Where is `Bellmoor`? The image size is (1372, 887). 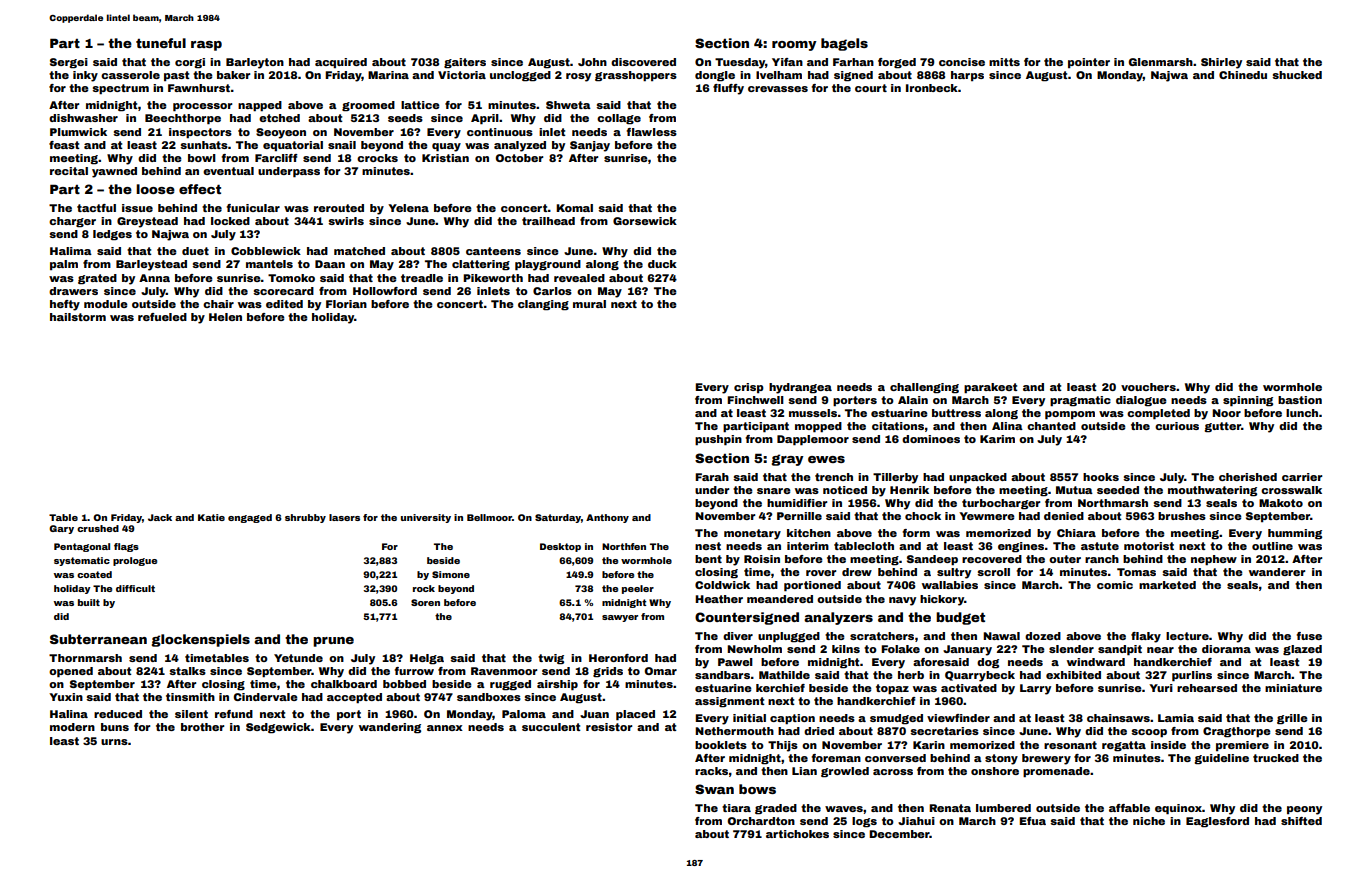
Bellmoor is located at coordinates (489, 517).
